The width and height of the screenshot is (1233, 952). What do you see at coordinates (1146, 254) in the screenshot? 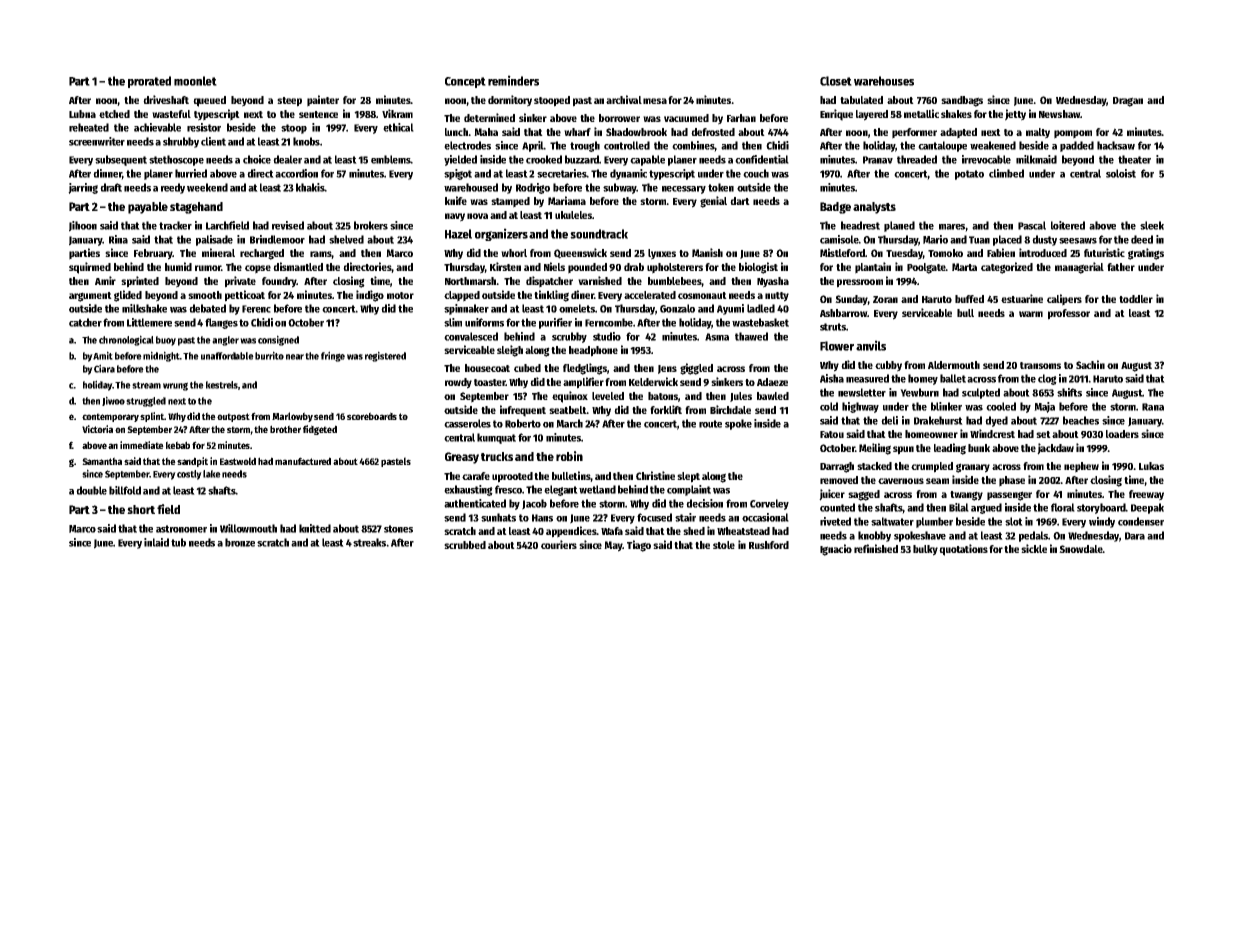
I see `gratings` at bounding box center [1146, 254].
